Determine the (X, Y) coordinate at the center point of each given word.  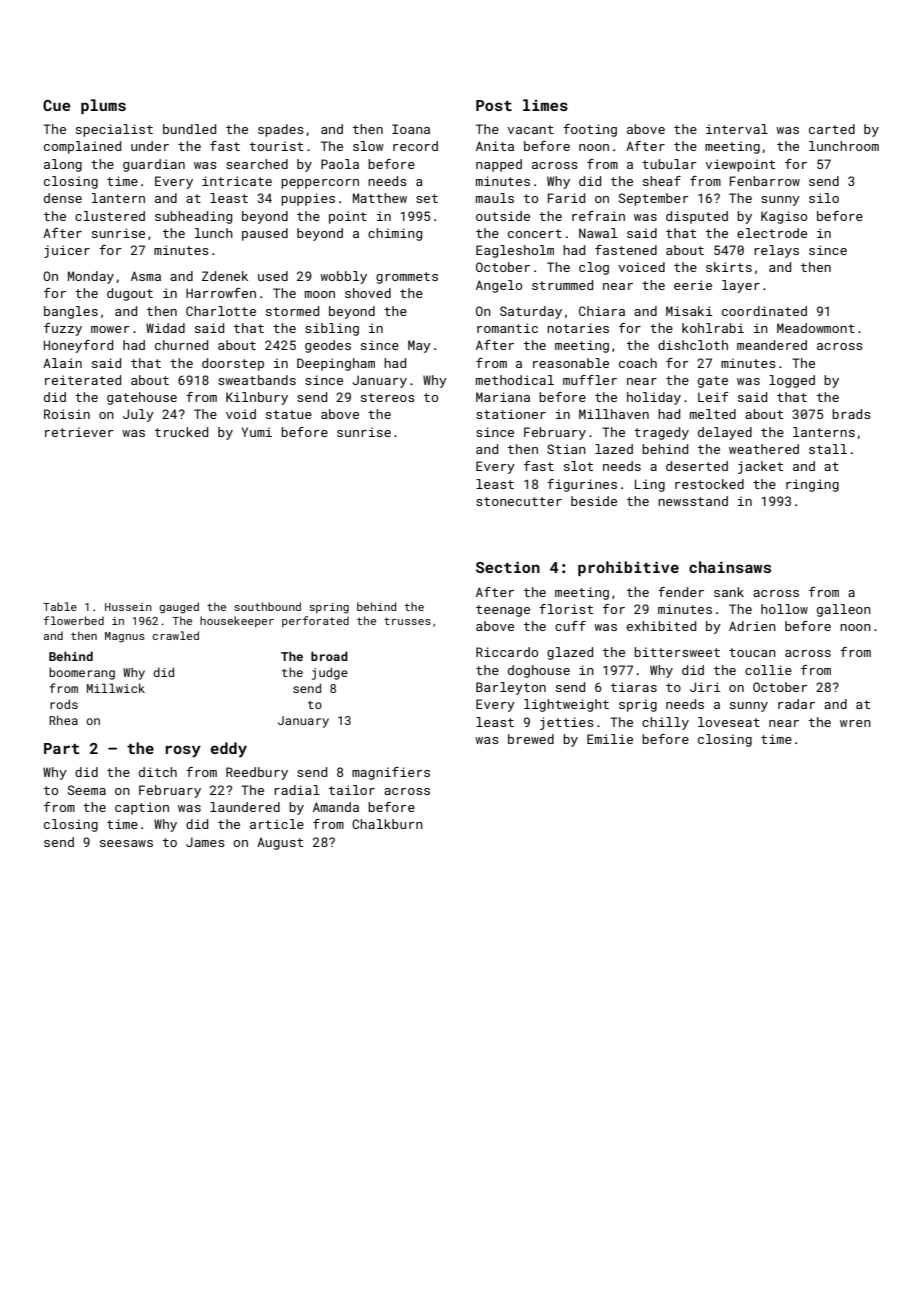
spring (329, 608)
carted (832, 129)
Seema (87, 790)
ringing (812, 485)
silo (824, 198)
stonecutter (519, 501)
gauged (179, 608)
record (415, 146)
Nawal (598, 233)
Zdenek (225, 276)
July (138, 415)
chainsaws (730, 567)
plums (103, 106)
